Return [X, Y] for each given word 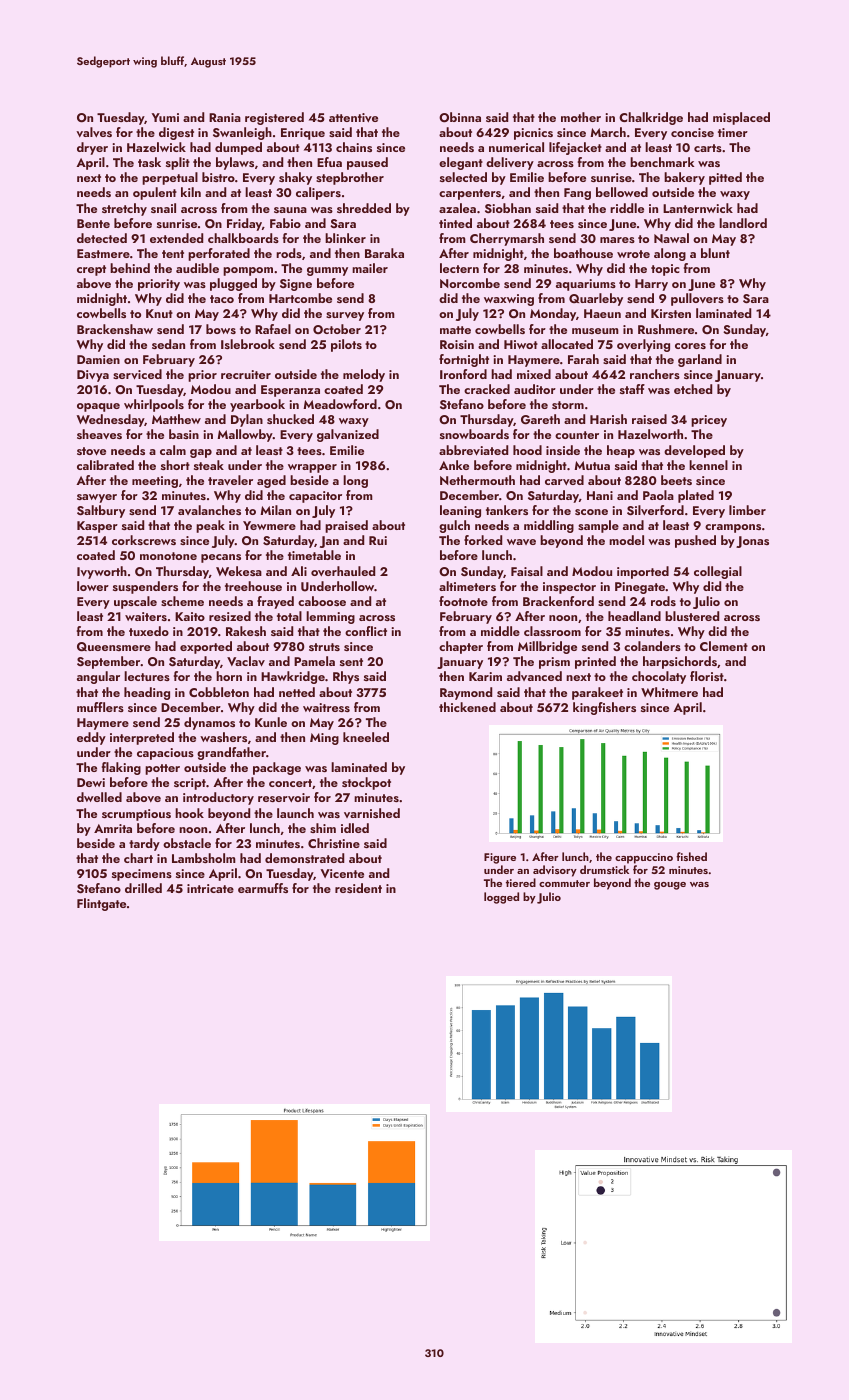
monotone [168, 556]
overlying [643, 345]
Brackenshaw [115, 329]
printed [595, 662]
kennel [708, 465]
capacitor [315, 497]
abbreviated [473, 450]
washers [223, 737]
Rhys [346, 677]
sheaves [99, 434]
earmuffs [263, 888]
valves [94, 132]
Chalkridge [651, 118]
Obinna [460, 117]
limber [747, 510]
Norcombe [470, 283]
